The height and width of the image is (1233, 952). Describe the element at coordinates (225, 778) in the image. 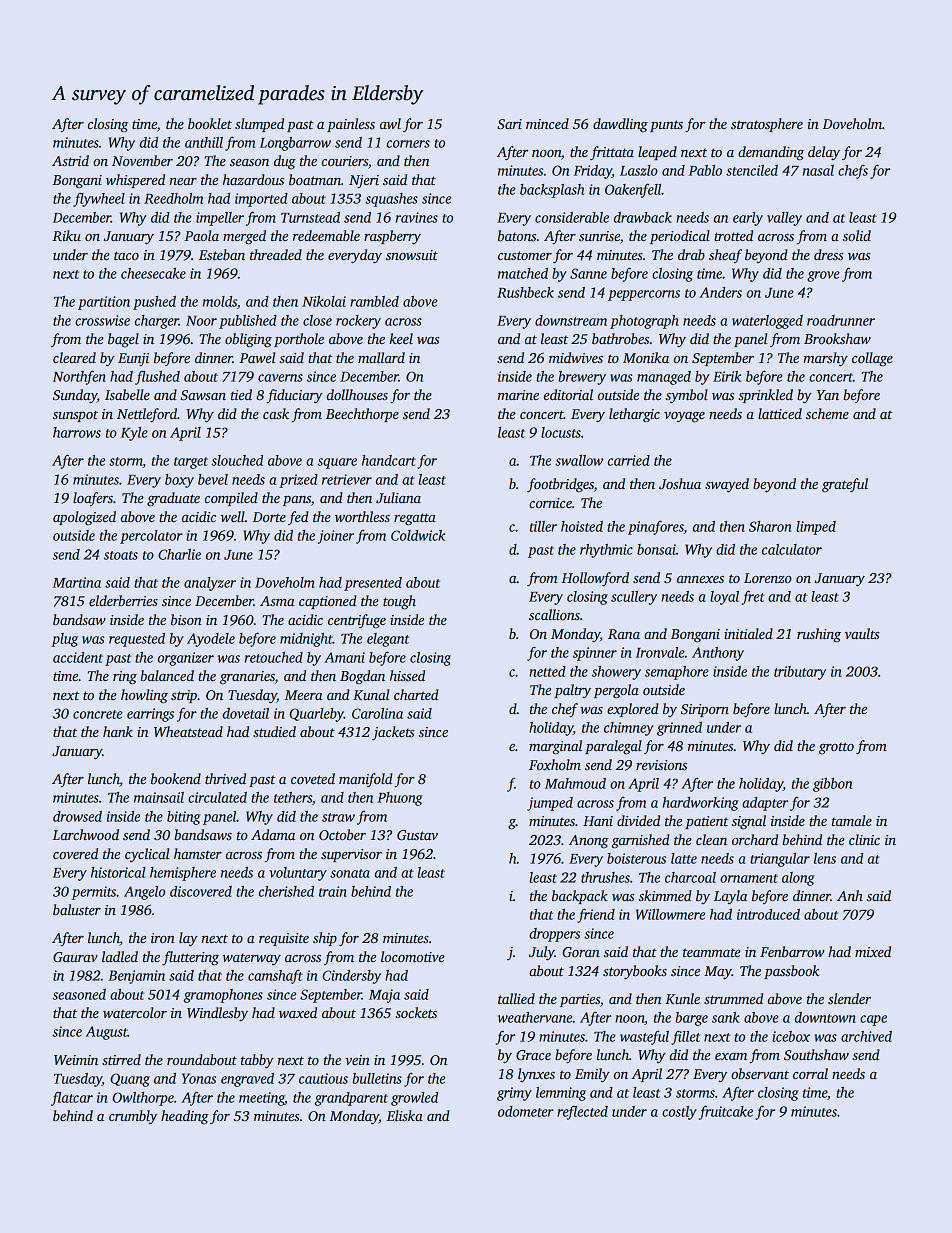

I see `thrived` at that location.
